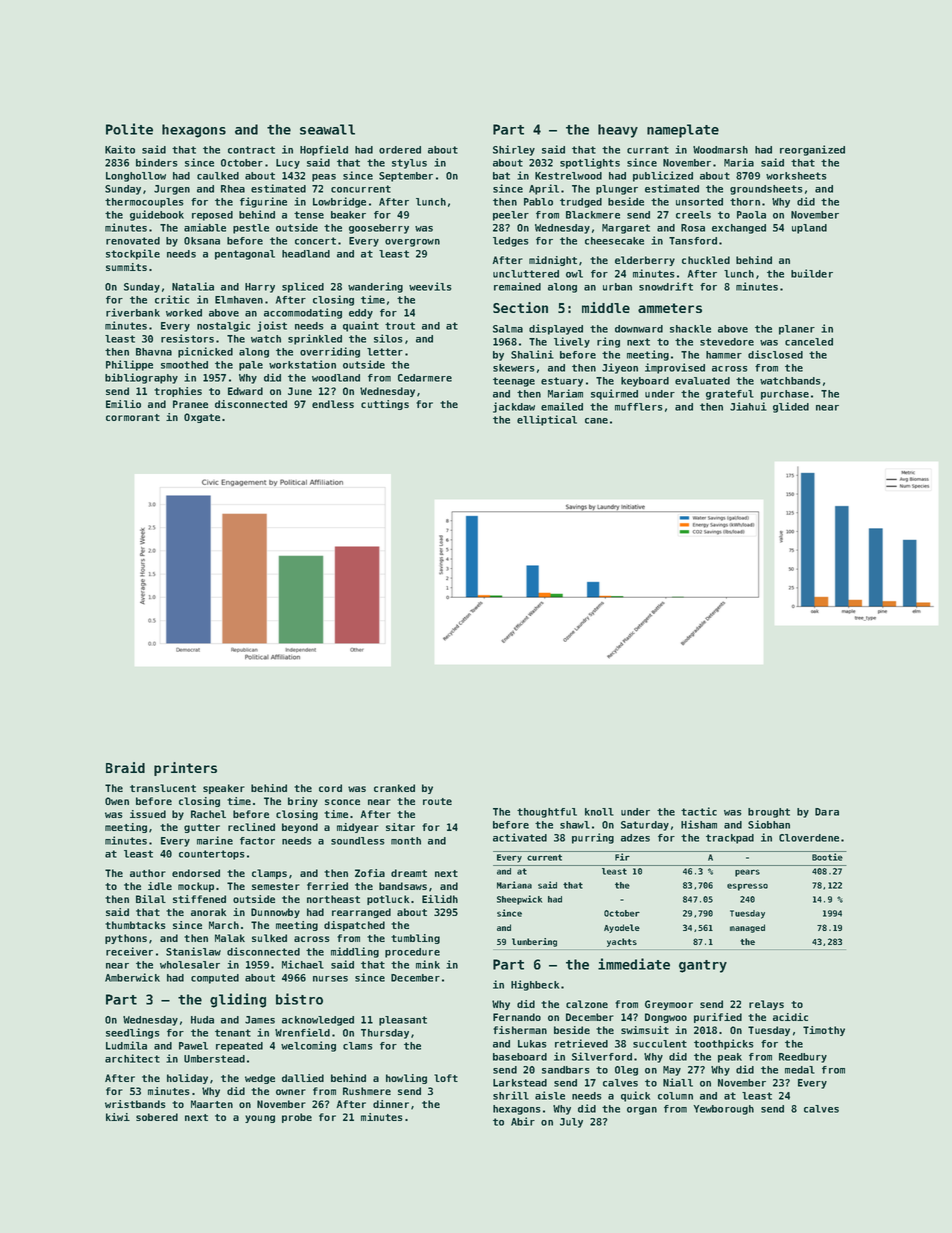 The image size is (952, 1233). Describe the element at coordinates (190, 404) in the image. I see `Pranee` at that location.
